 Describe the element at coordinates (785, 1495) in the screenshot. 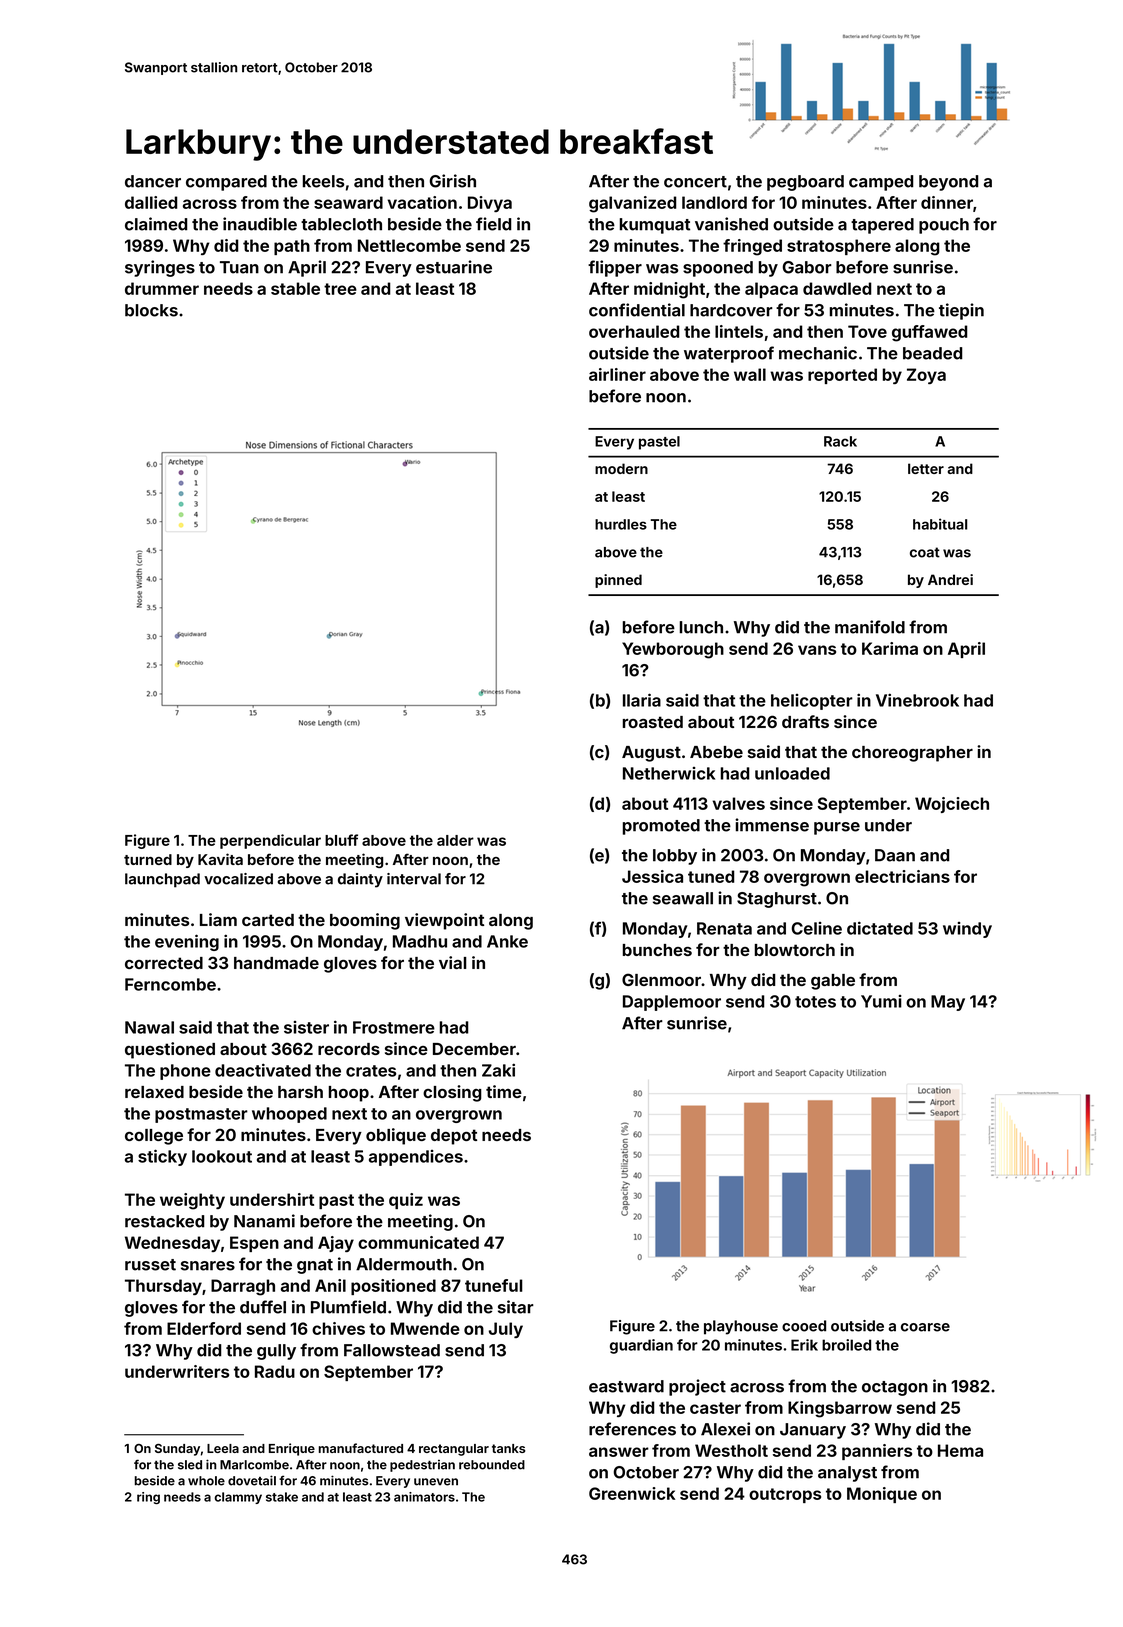

I see `outcrops` at that location.
